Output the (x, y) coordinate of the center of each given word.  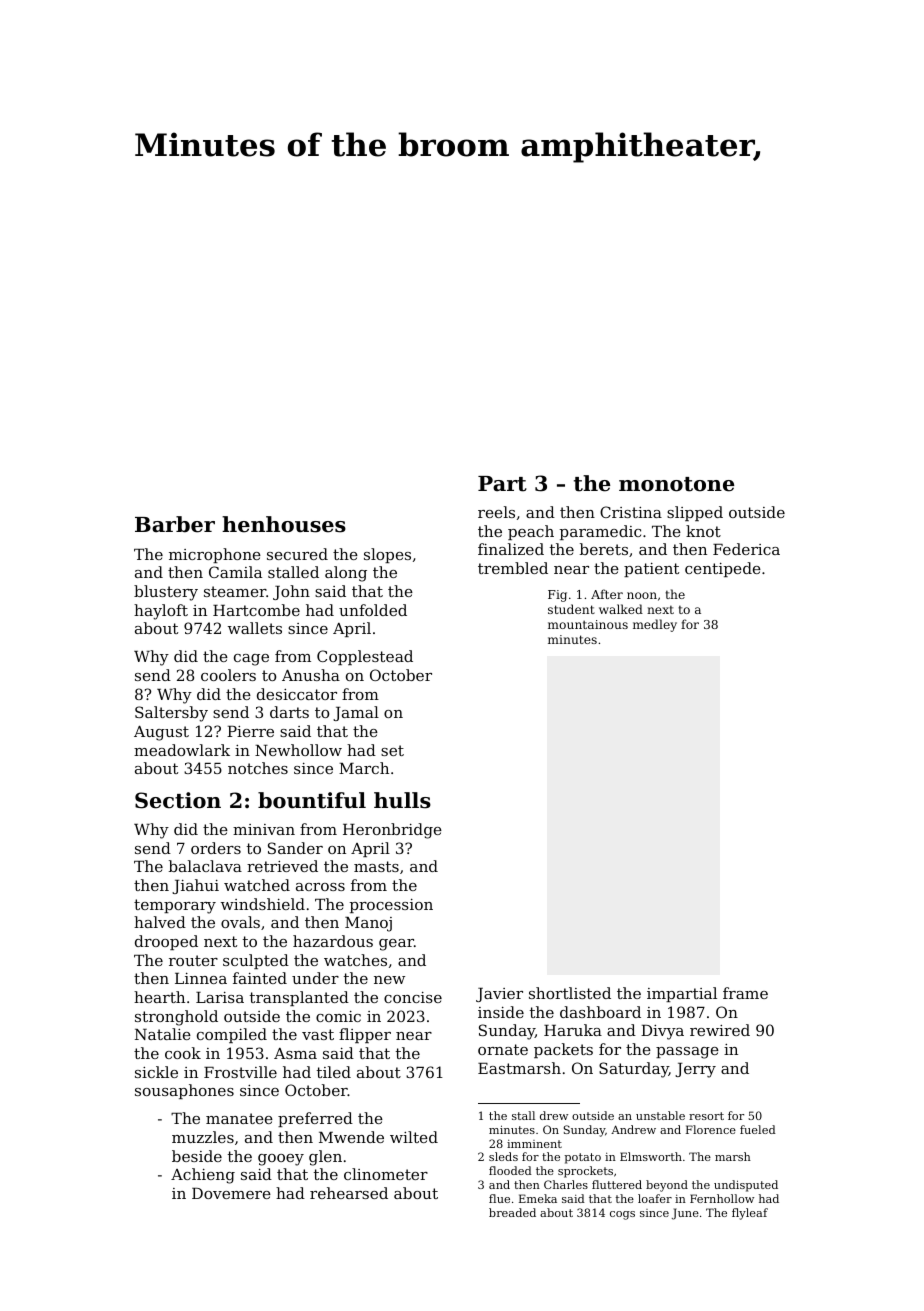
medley (655, 625)
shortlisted (570, 993)
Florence (711, 1129)
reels (496, 512)
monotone (676, 484)
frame (745, 993)
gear (396, 945)
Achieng (203, 1176)
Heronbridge (392, 831)
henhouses (284, 524)
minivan (264, 829)
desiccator (297, 694)
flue (499, 1198)
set (392, 750)
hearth (159, 997)
